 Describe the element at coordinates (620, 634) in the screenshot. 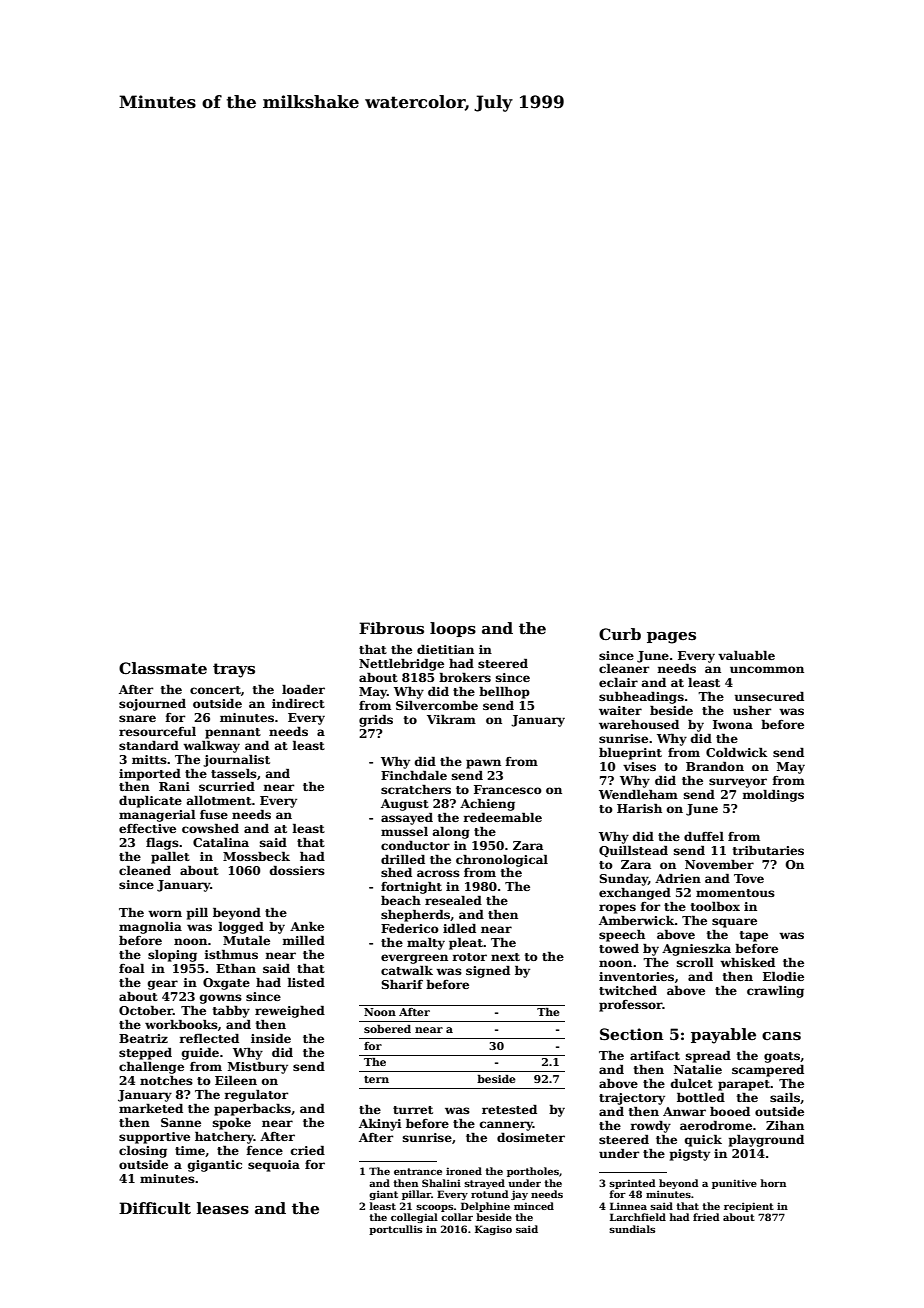

I see `Curb` at that location.
